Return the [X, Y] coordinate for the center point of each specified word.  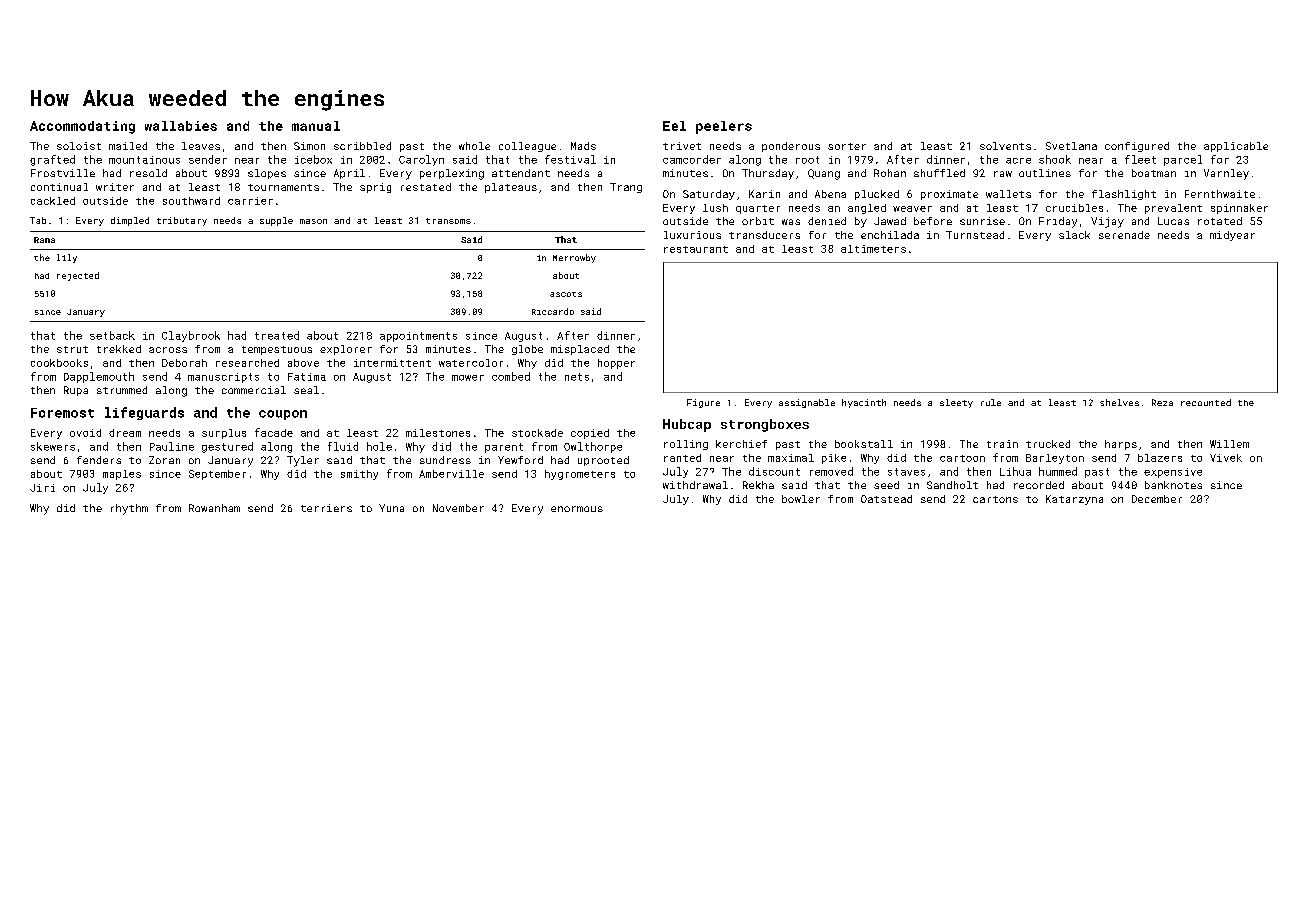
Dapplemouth [99, 377]
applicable [1236, 147]
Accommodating [82, 127]
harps [1121, 445]
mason [313, 221]
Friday [1058, 222]
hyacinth [864, 403]
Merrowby [574, 258]
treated [277, 335]
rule [991, 402]
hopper [616, 364]
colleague [527, 147]
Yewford [520, 460]
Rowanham [214, 508]
